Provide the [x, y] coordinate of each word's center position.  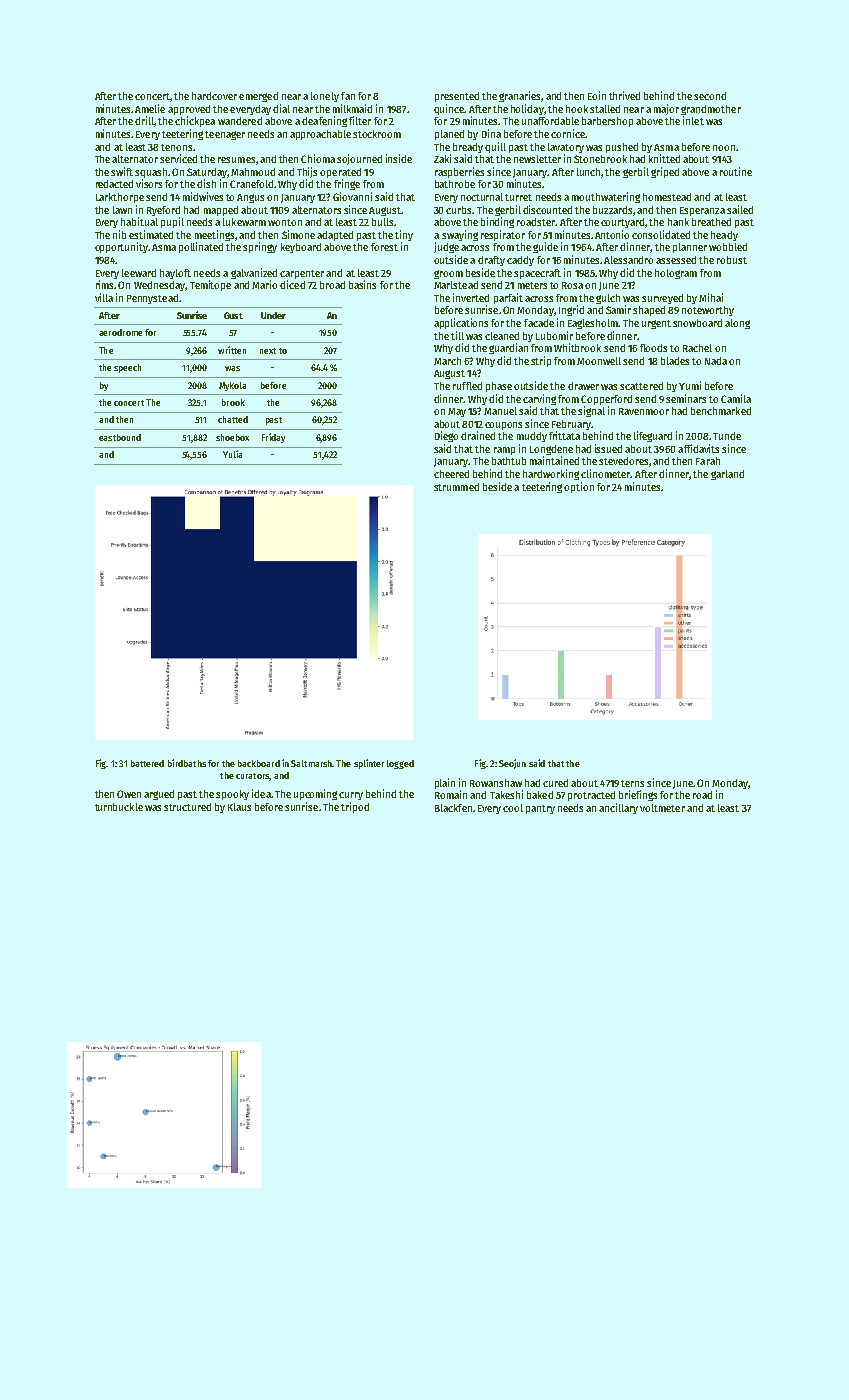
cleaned [502, 336]
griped [665, 172]
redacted [114, 184]
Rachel [697, 348]
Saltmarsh [311, 763]
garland [727, 475]
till [457, 335]
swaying [460, 235]
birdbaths [187, 763]
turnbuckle [119, 807]
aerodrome [120, 332]
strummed [456, 487]
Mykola [232, 386]
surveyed [662, 299]
